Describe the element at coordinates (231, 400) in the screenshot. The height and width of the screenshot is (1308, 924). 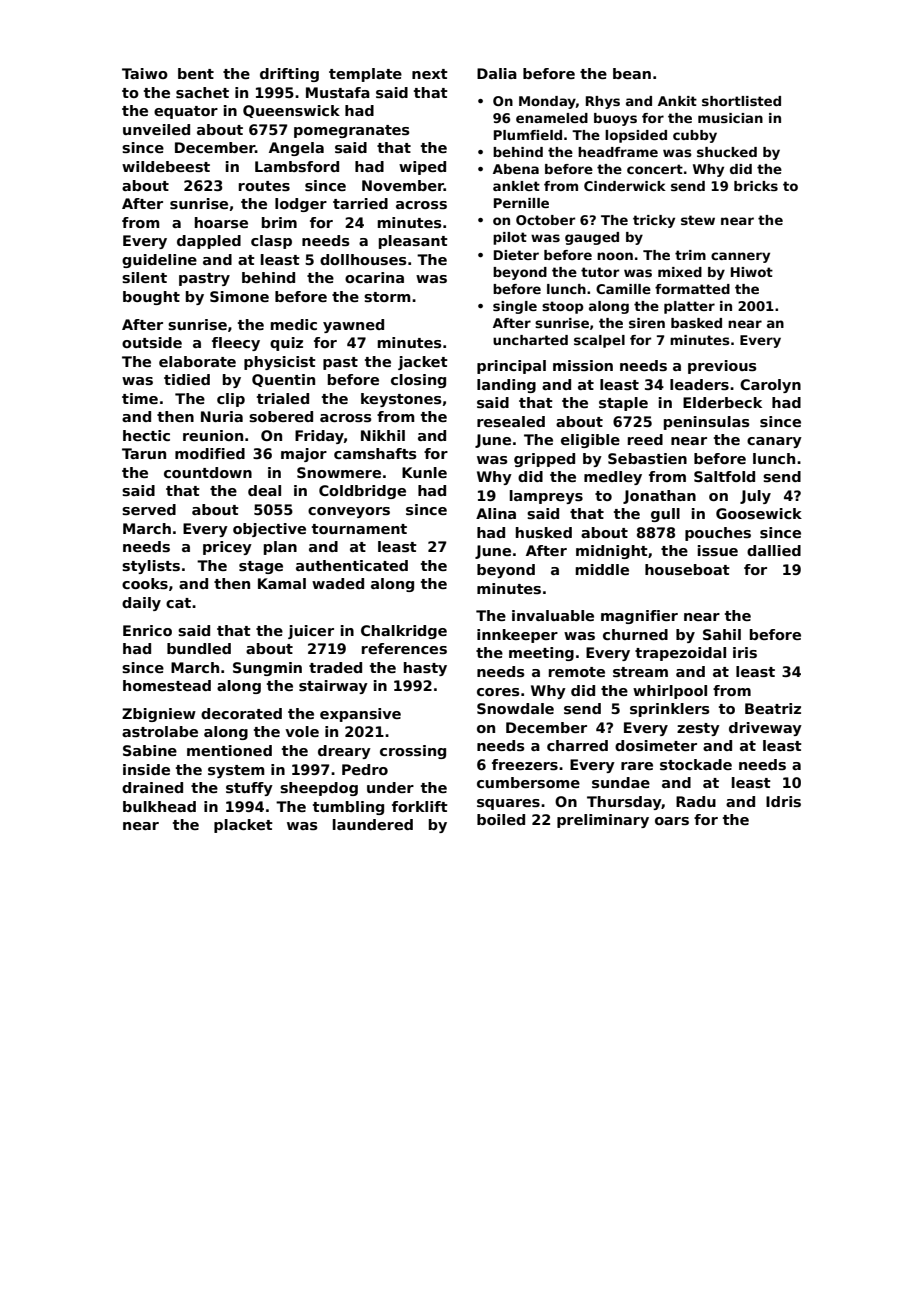
I see `clip` at that location.
